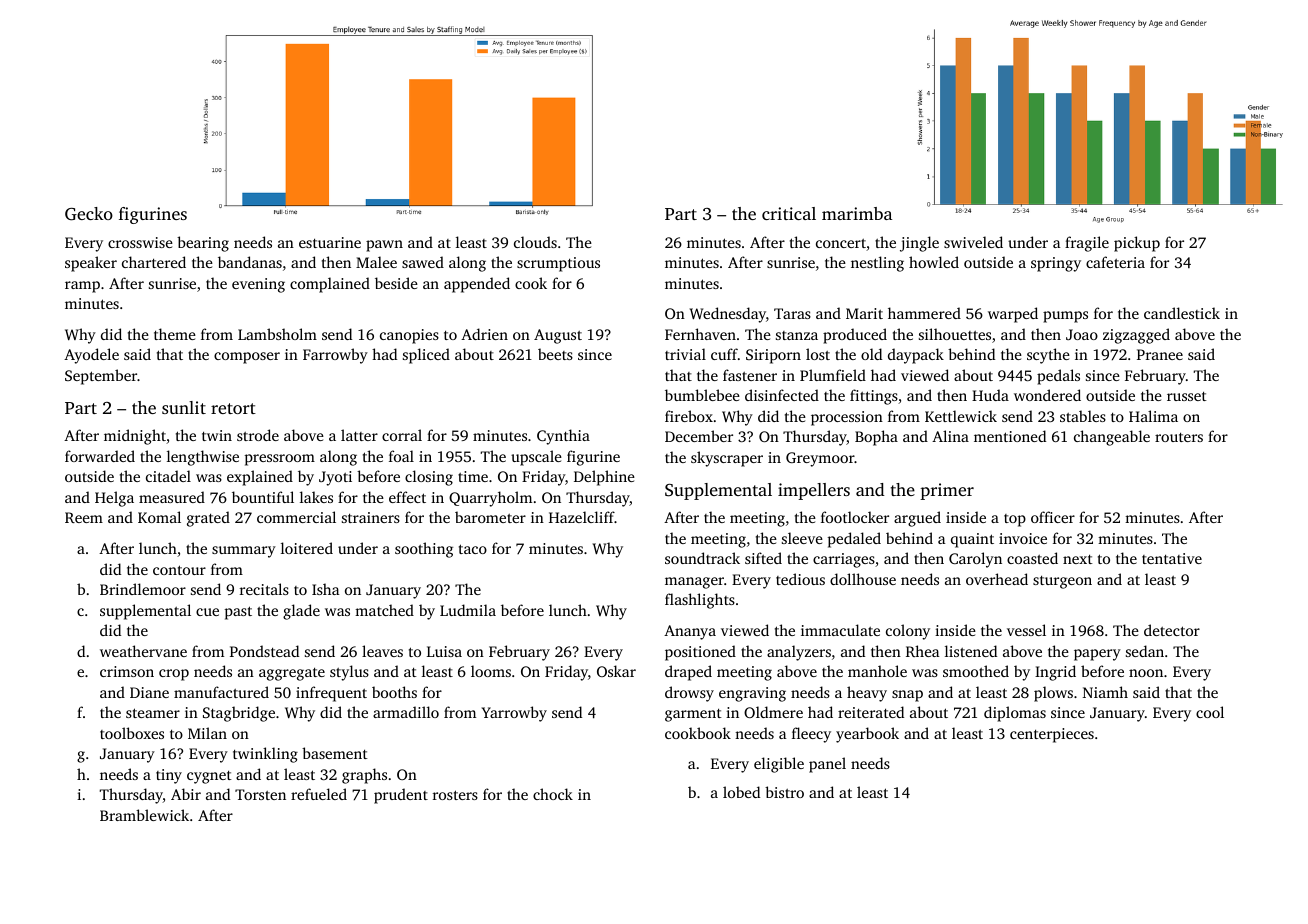 Image resolution: width=1308 pixels, height=924 pixels. I want to click on estuarine, so click(330, 242).
